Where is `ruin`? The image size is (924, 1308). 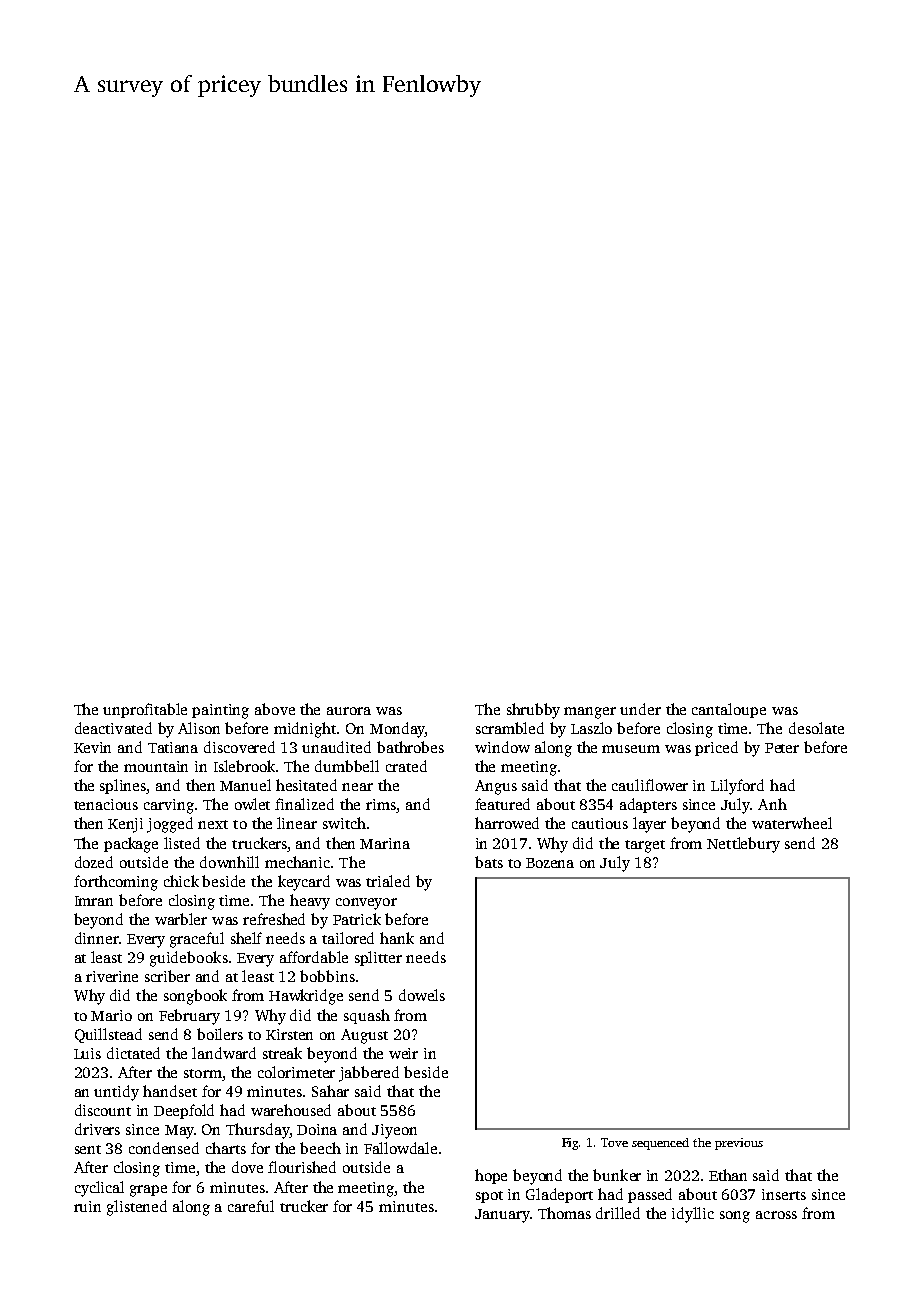 ruin is located at coordinates (87, 1206).
